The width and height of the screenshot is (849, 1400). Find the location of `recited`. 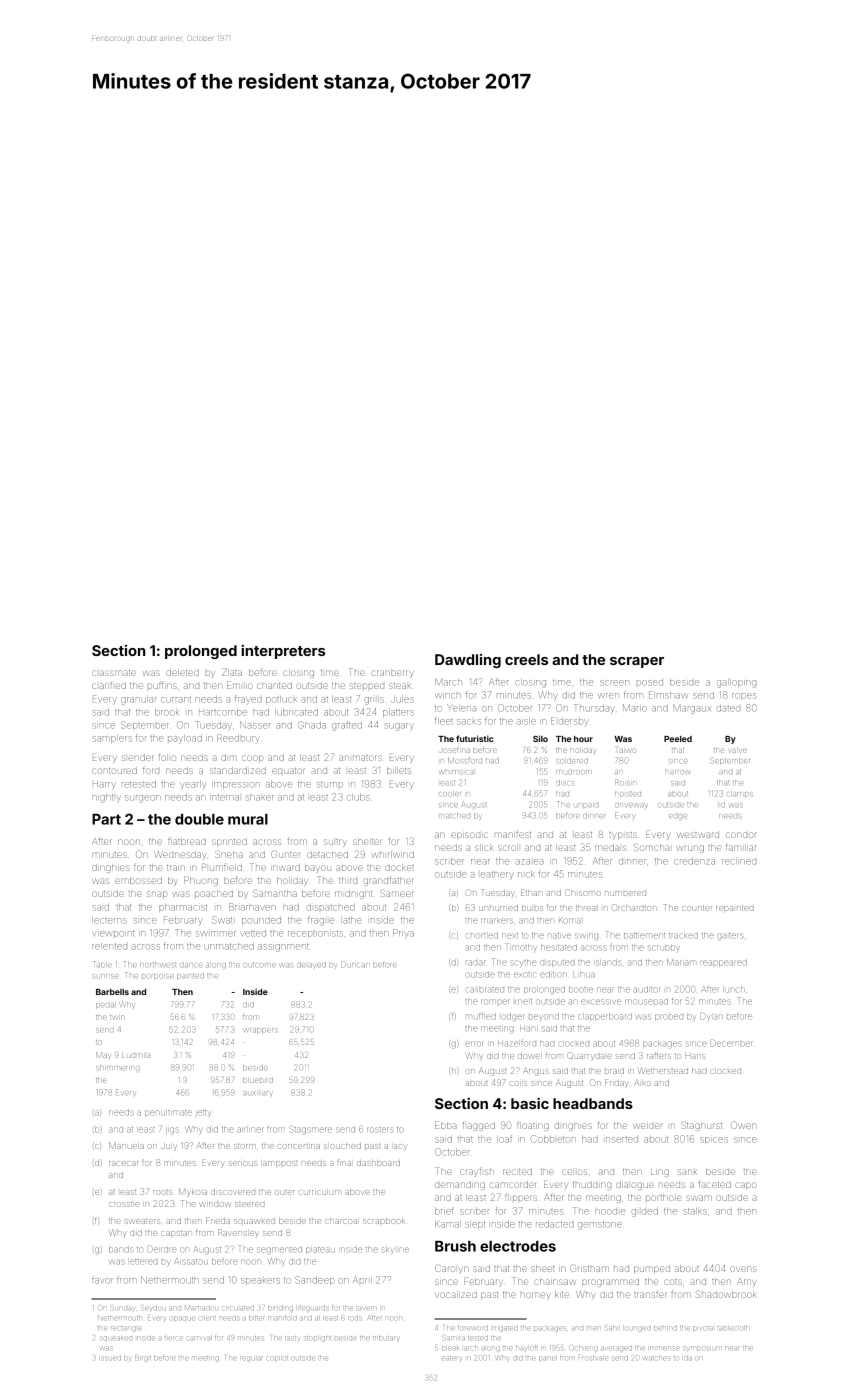

recited is located at coordinates (517, 1171).
